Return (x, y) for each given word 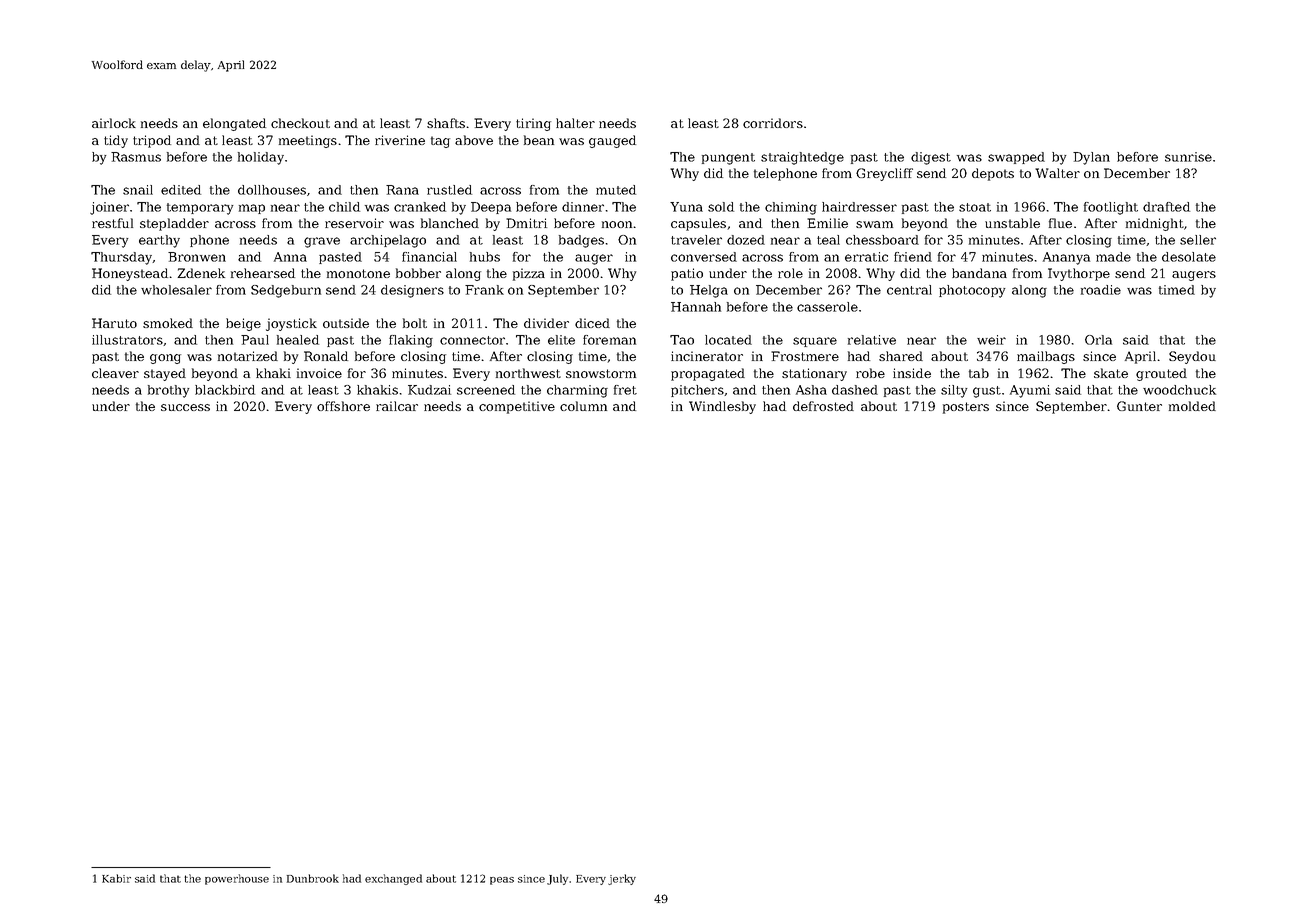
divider (546, 323)
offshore (343, 406)
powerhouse (237, 879)
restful (112, 223)
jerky (622, 879)
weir (991, 340)
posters (966, 408)
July (557, 879)
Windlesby (722, 407)
